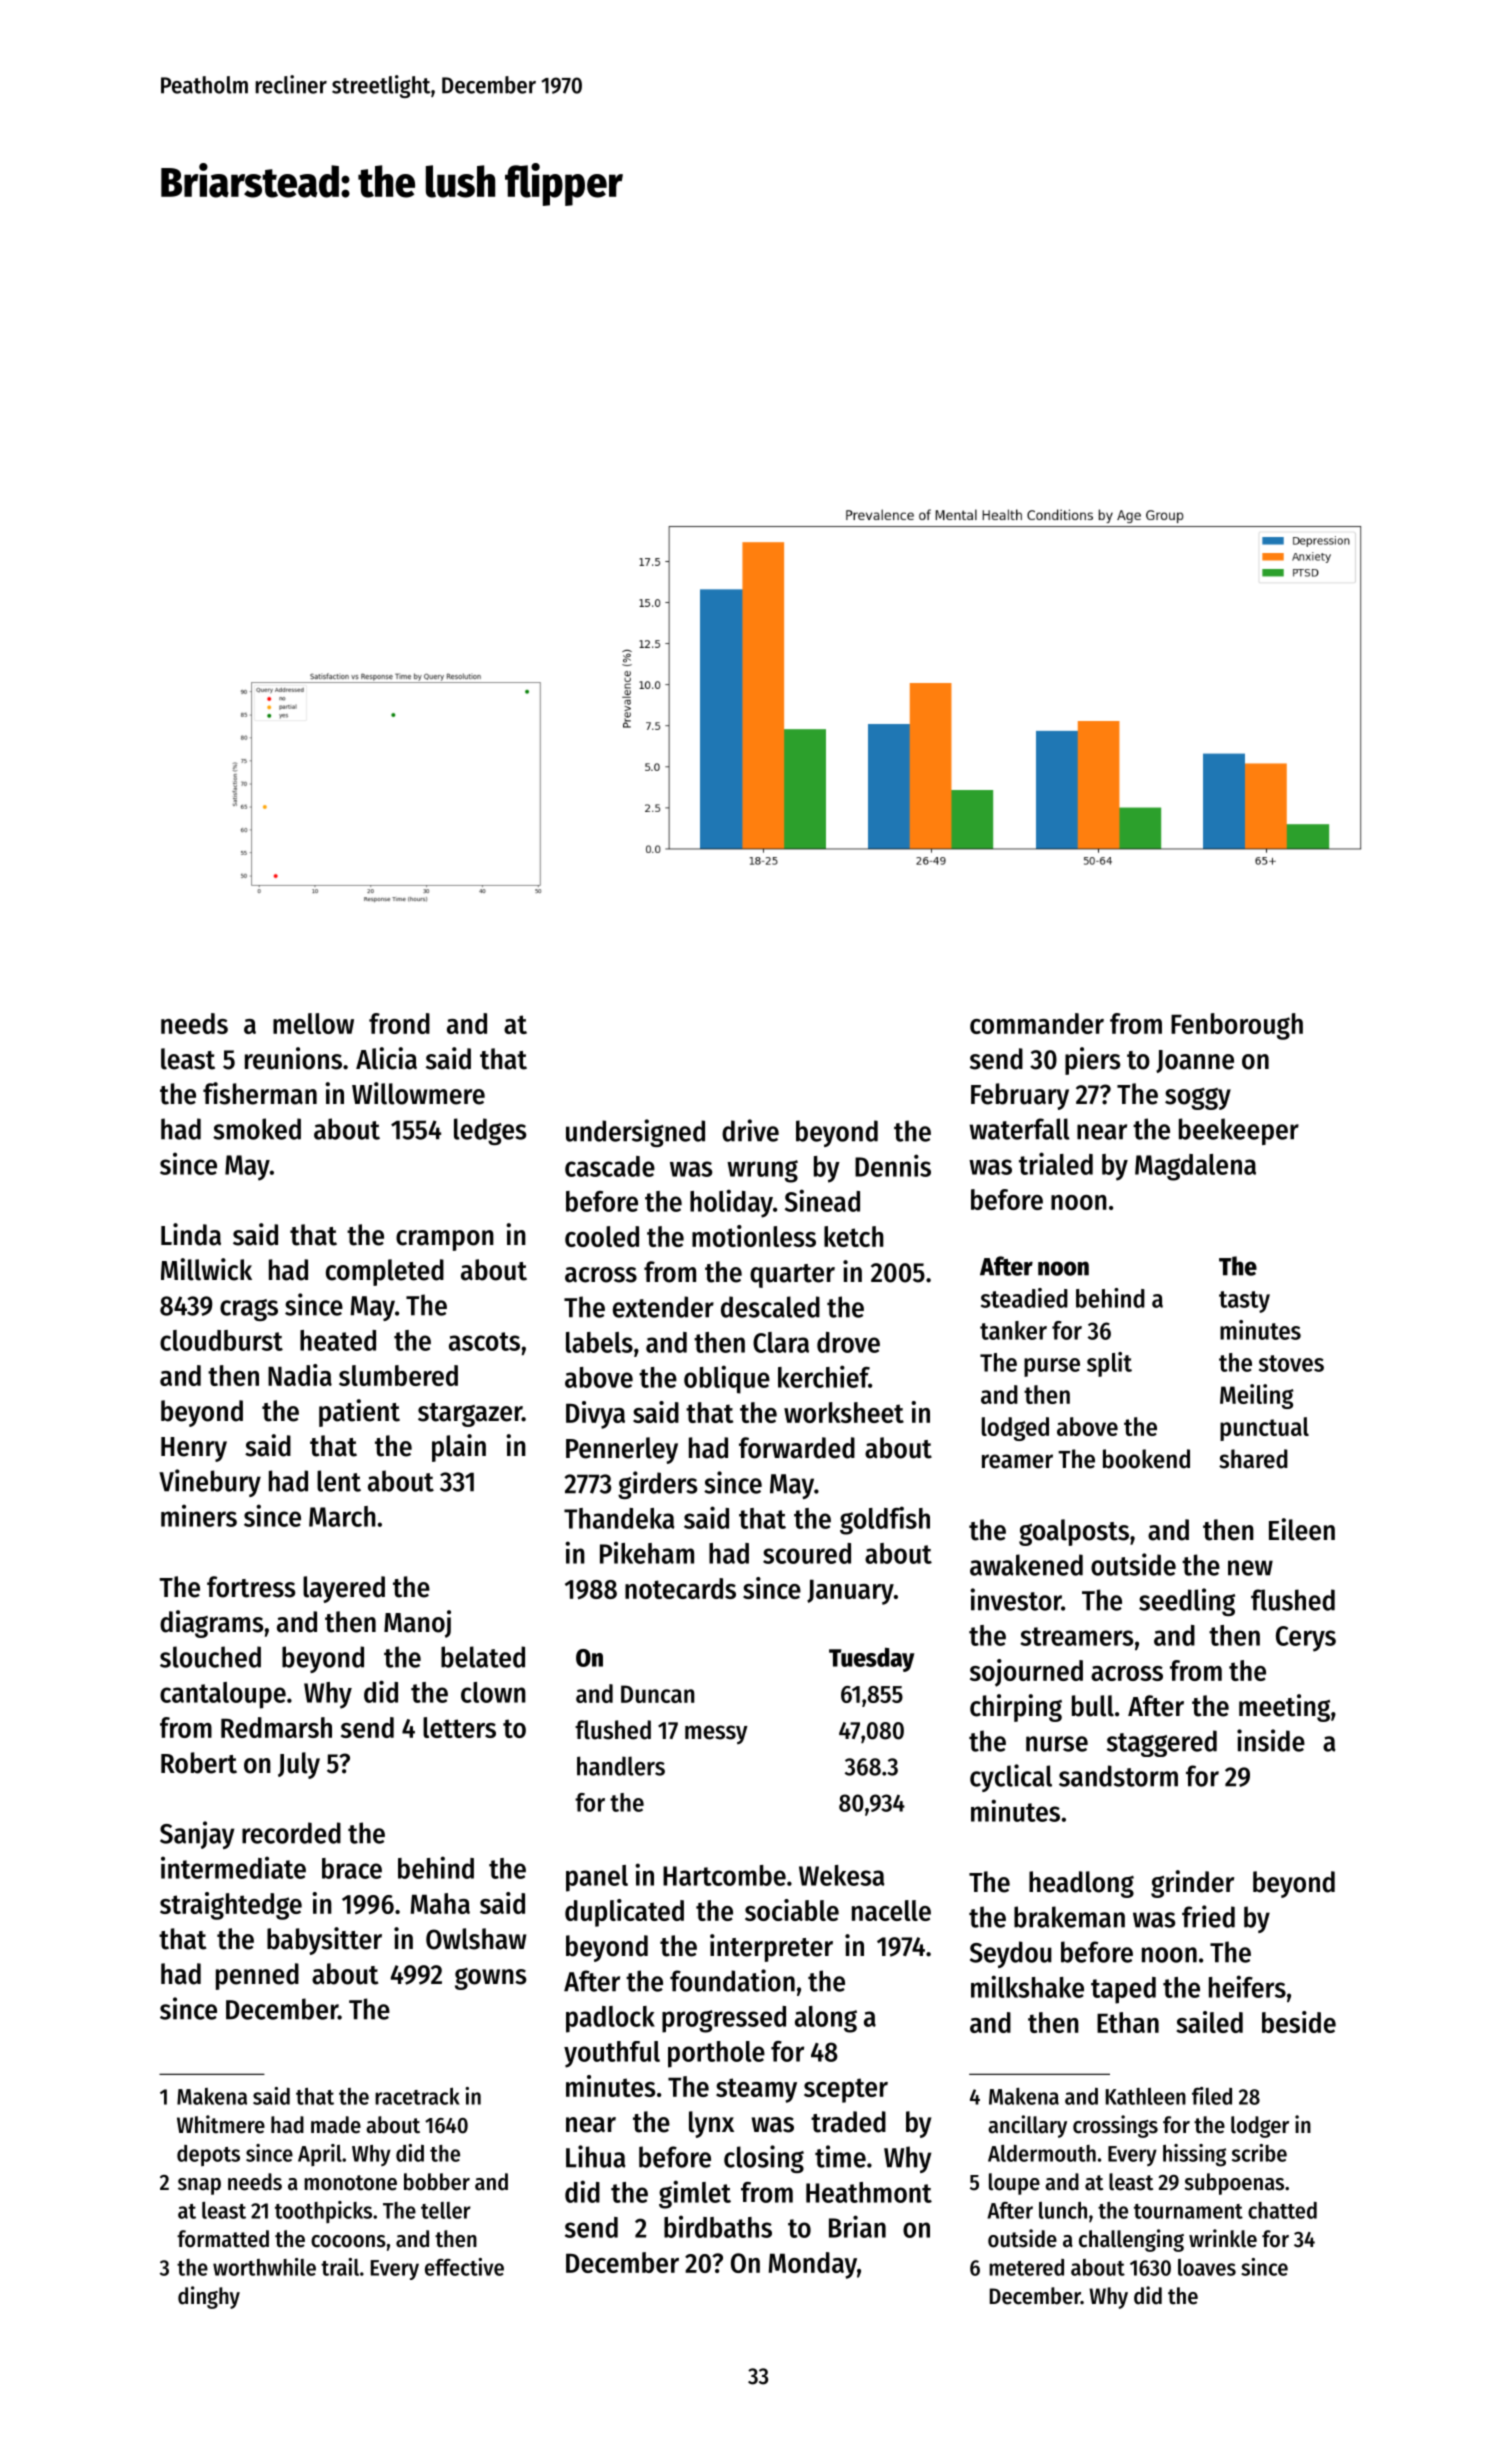  I want to click on effective, so click(464, 2267).
